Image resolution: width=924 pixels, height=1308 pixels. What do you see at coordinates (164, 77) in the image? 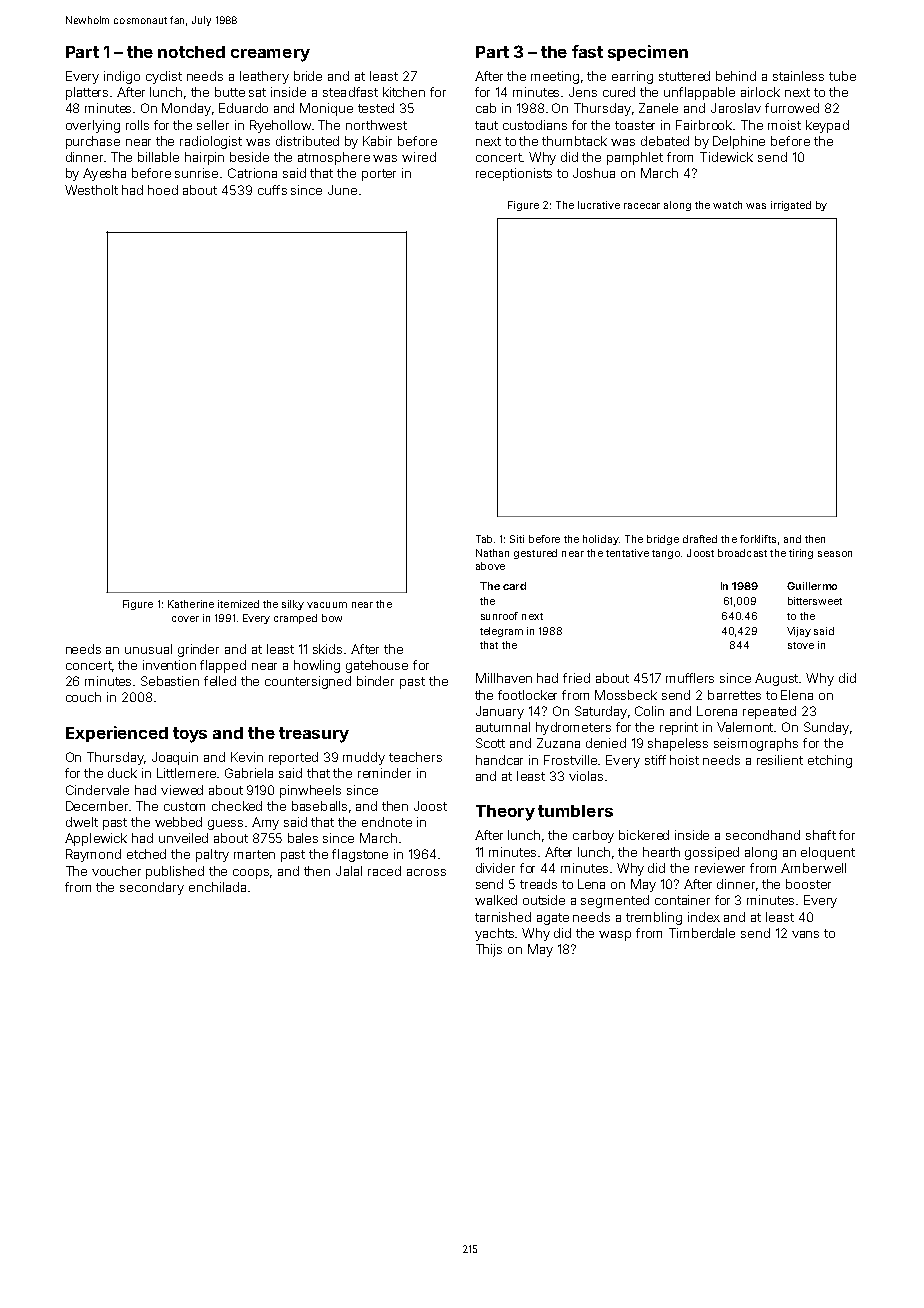
I see `cyclist` at bounding box center [164, 77].
